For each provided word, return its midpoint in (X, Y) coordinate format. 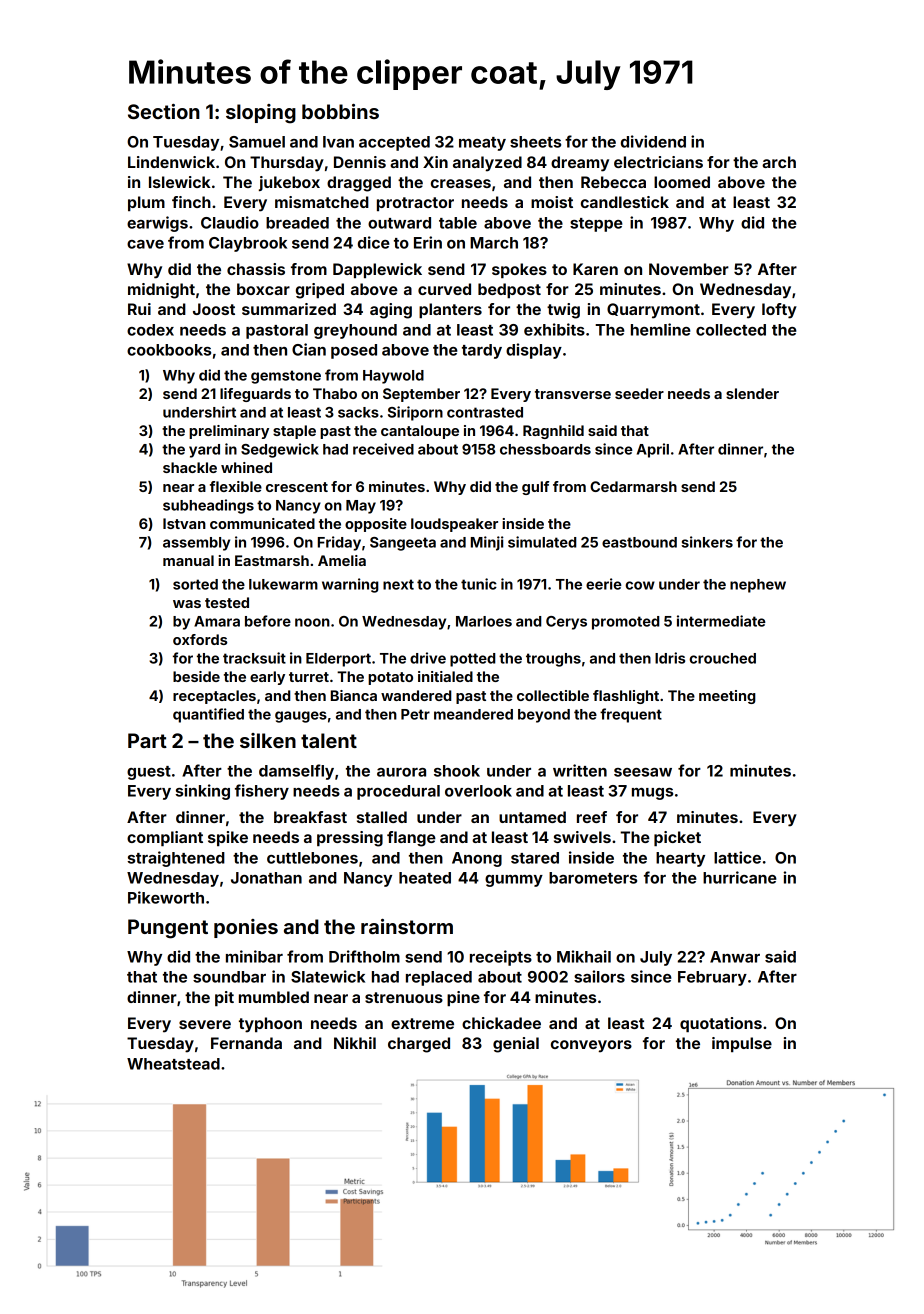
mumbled (274, 997)
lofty (779, 311)
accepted (394, 143)
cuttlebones (312, 858)
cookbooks (169, 350)
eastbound (639, 542)
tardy (482, 351)
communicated (262, 523)
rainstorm (407, 926)
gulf (535, 488)
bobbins (340, 111)
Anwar (735, 957)
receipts (501, 958)
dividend (653, 141)
